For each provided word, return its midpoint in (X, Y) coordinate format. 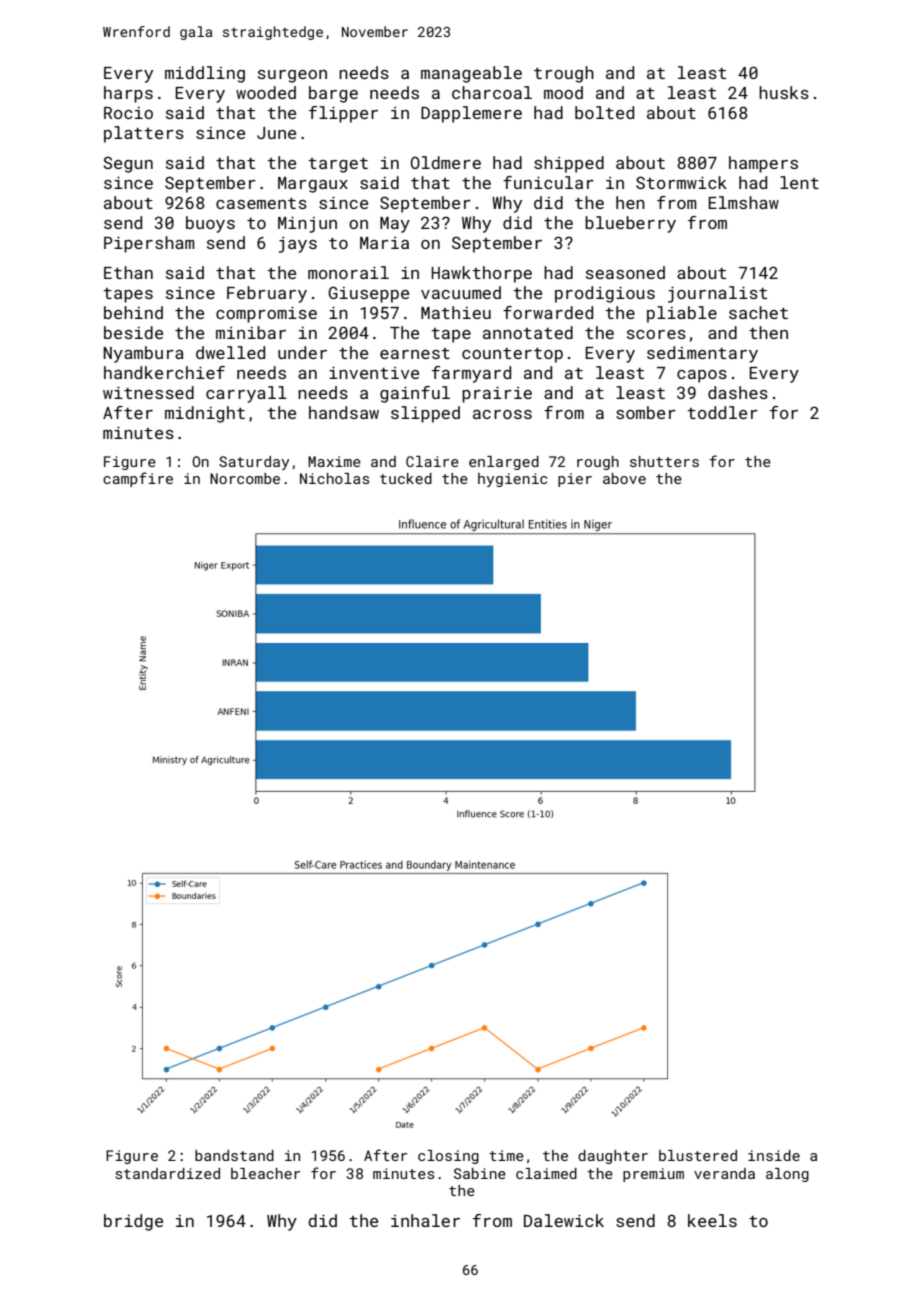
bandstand (234, 1155)
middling (205, 74)
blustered (698, 1155)
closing (448, 1157)
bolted (604, 112)
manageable (471, 74)
